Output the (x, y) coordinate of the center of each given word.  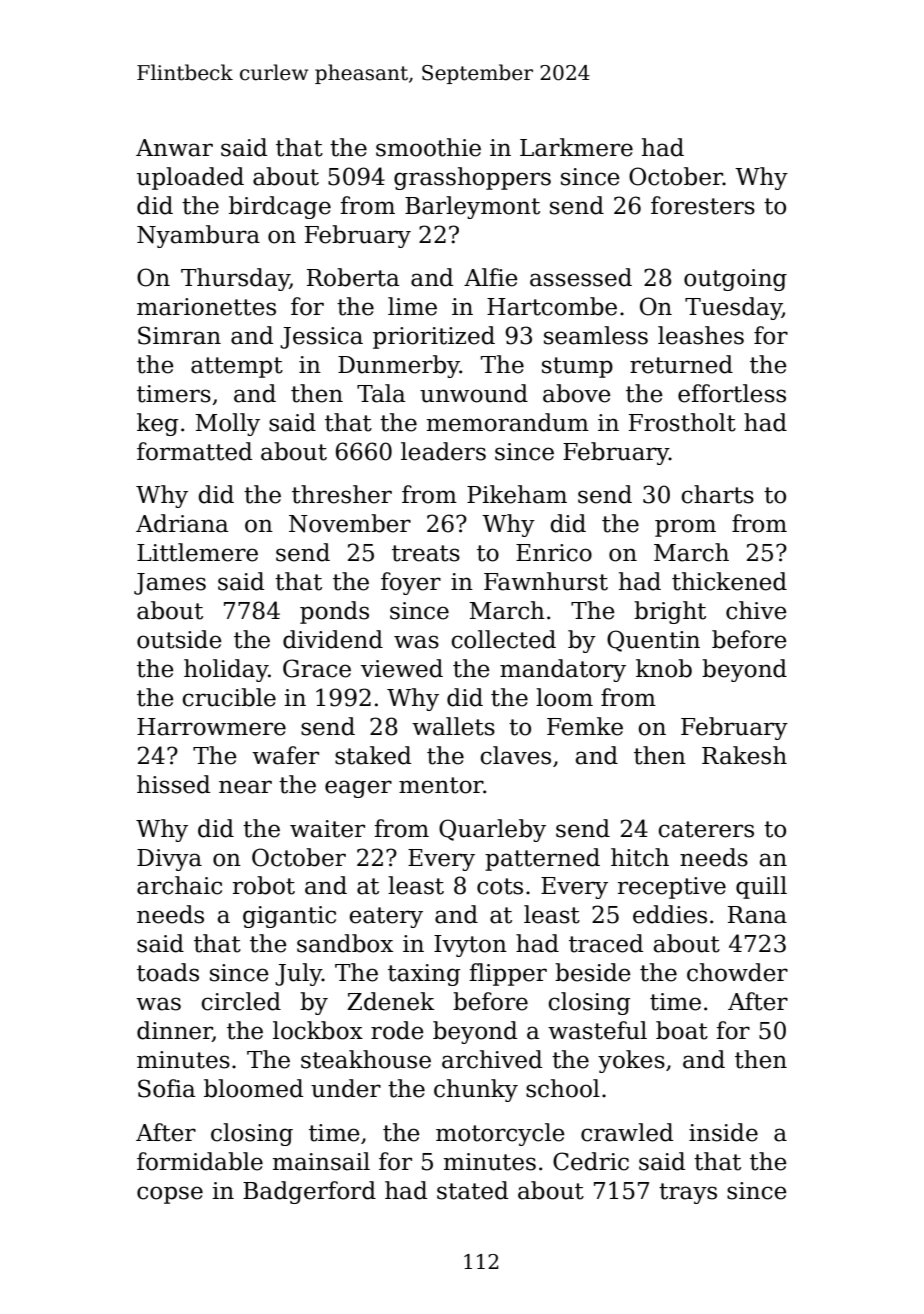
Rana (757, 915)
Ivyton (470, 946)
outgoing (735, 280)
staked (373, 755)
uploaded (190, 178)
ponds (334, 612)
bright (670, 612)
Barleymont (472, 207)
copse (170, 1195)
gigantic (289, 917)
